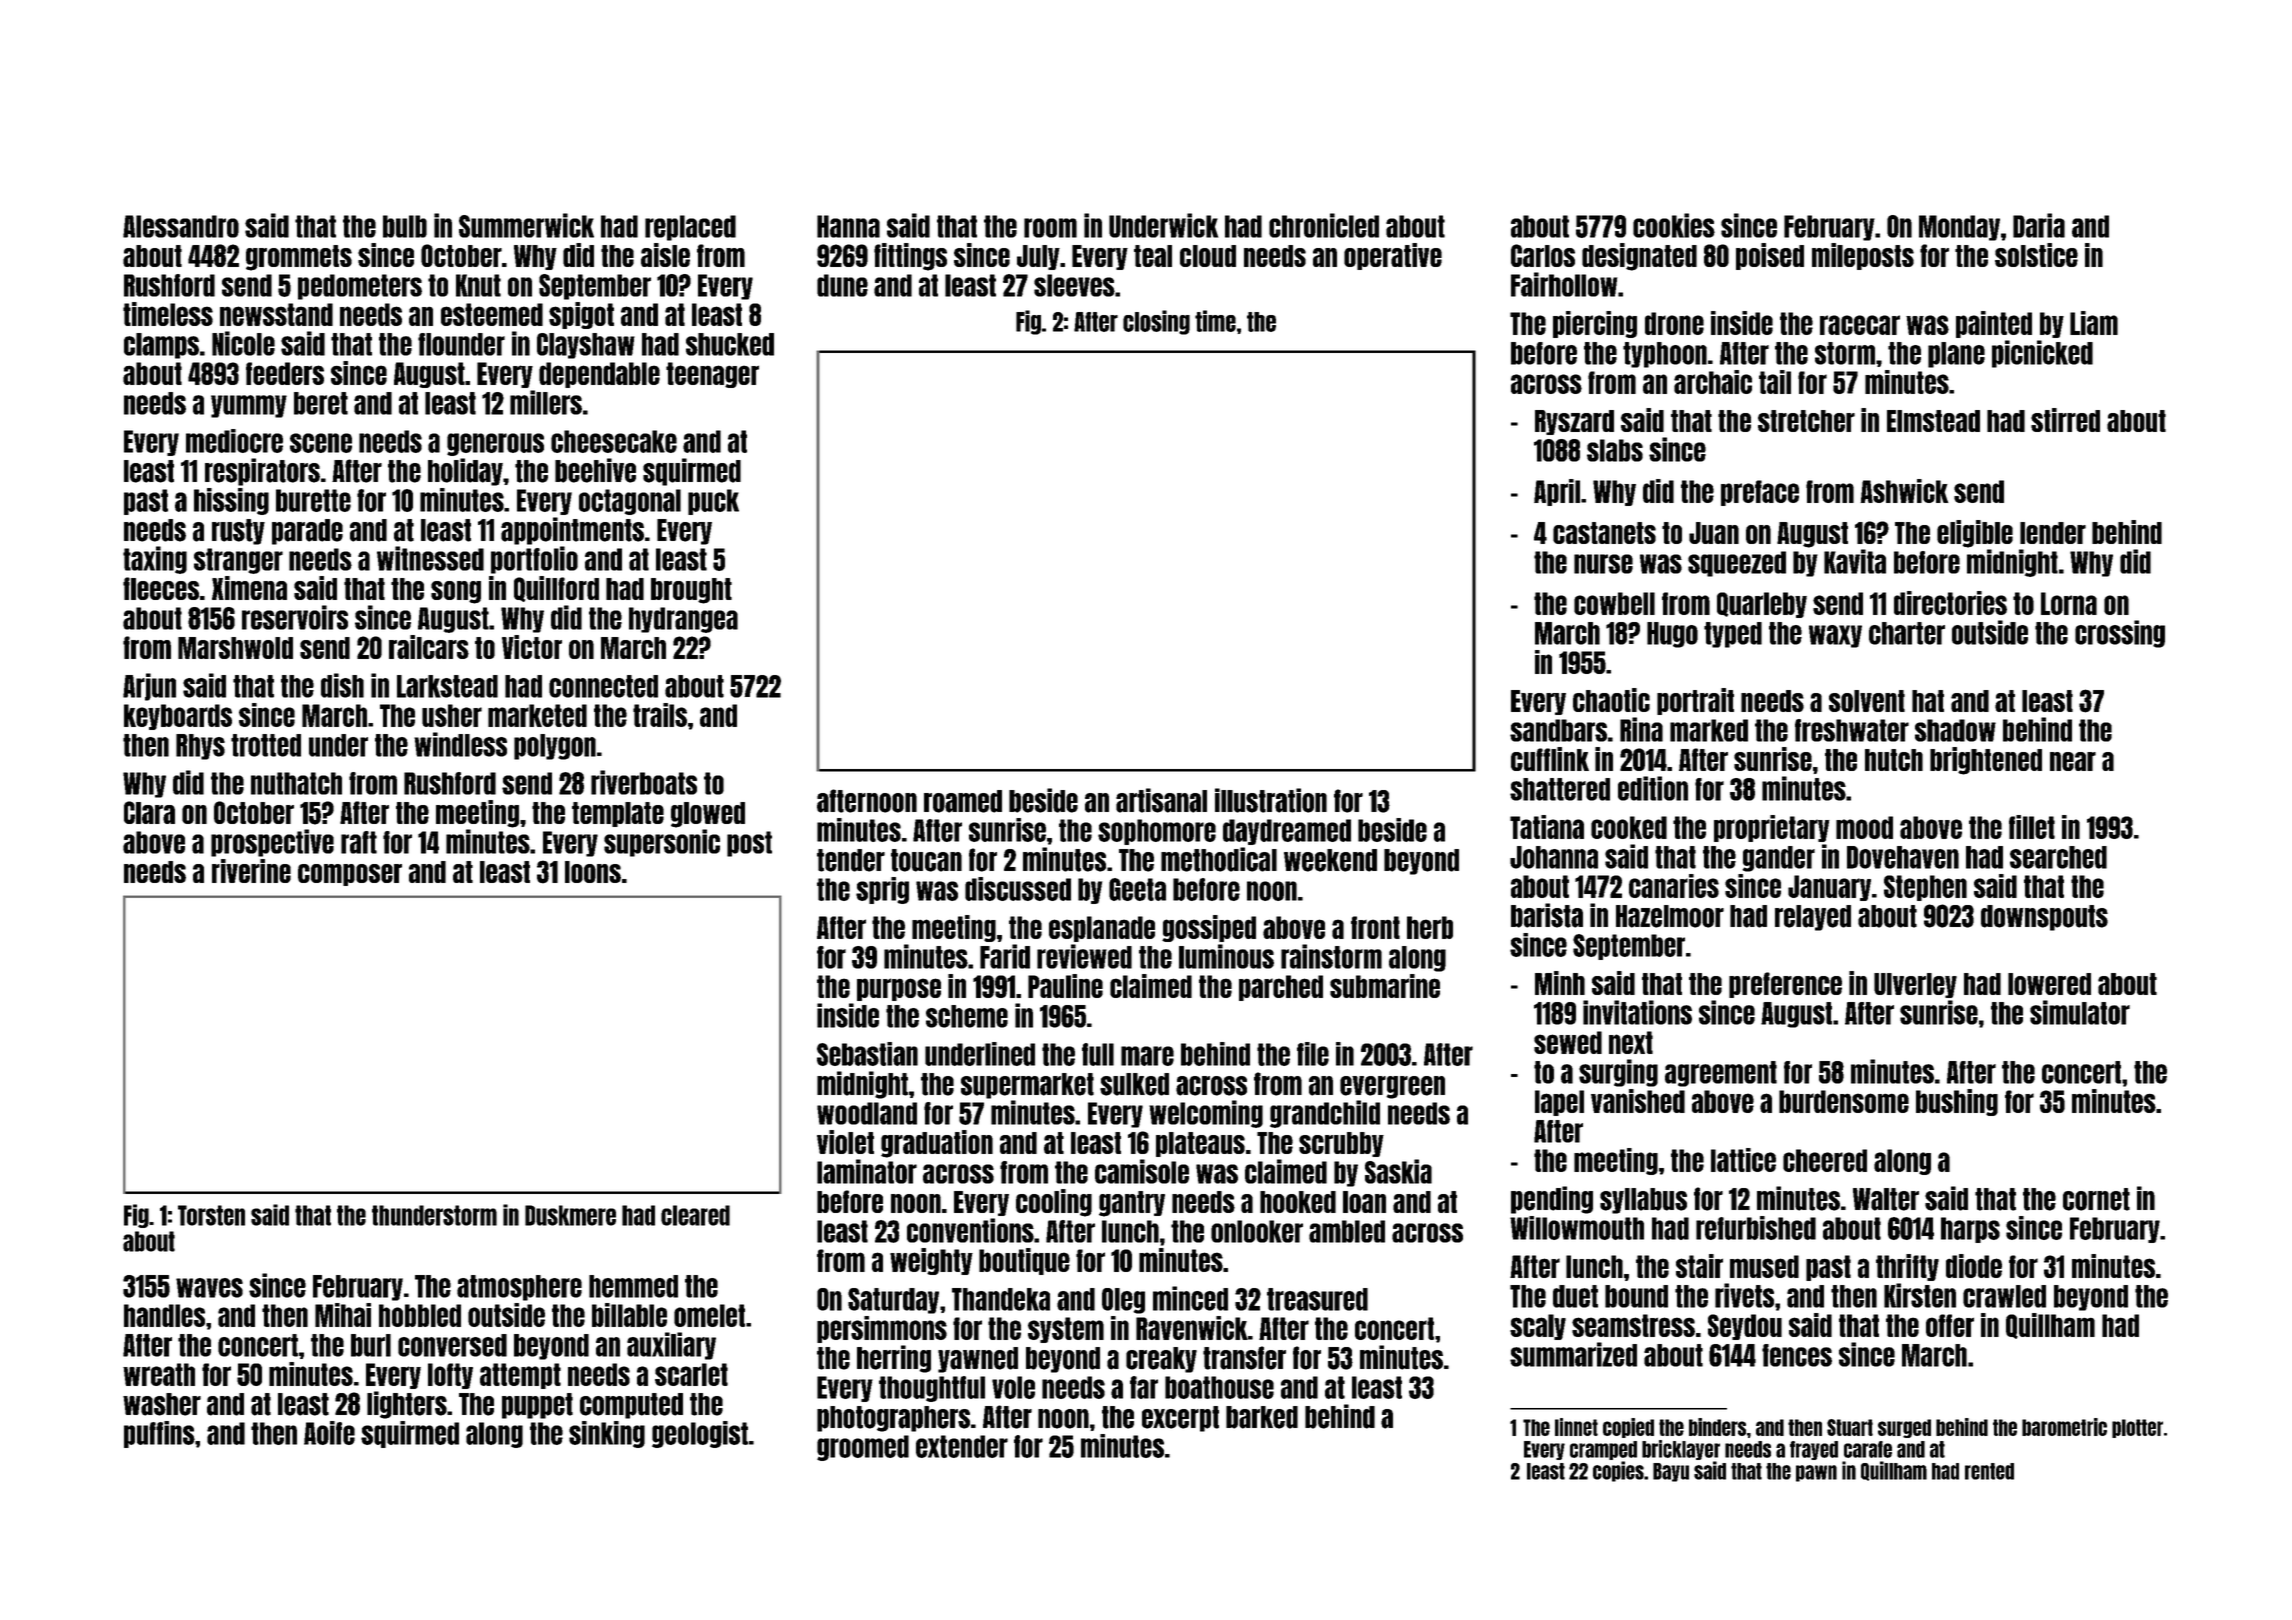 The height and width of the screenshot is (1620, 2292). I want to click on chronicled, so click(1324, 225).
